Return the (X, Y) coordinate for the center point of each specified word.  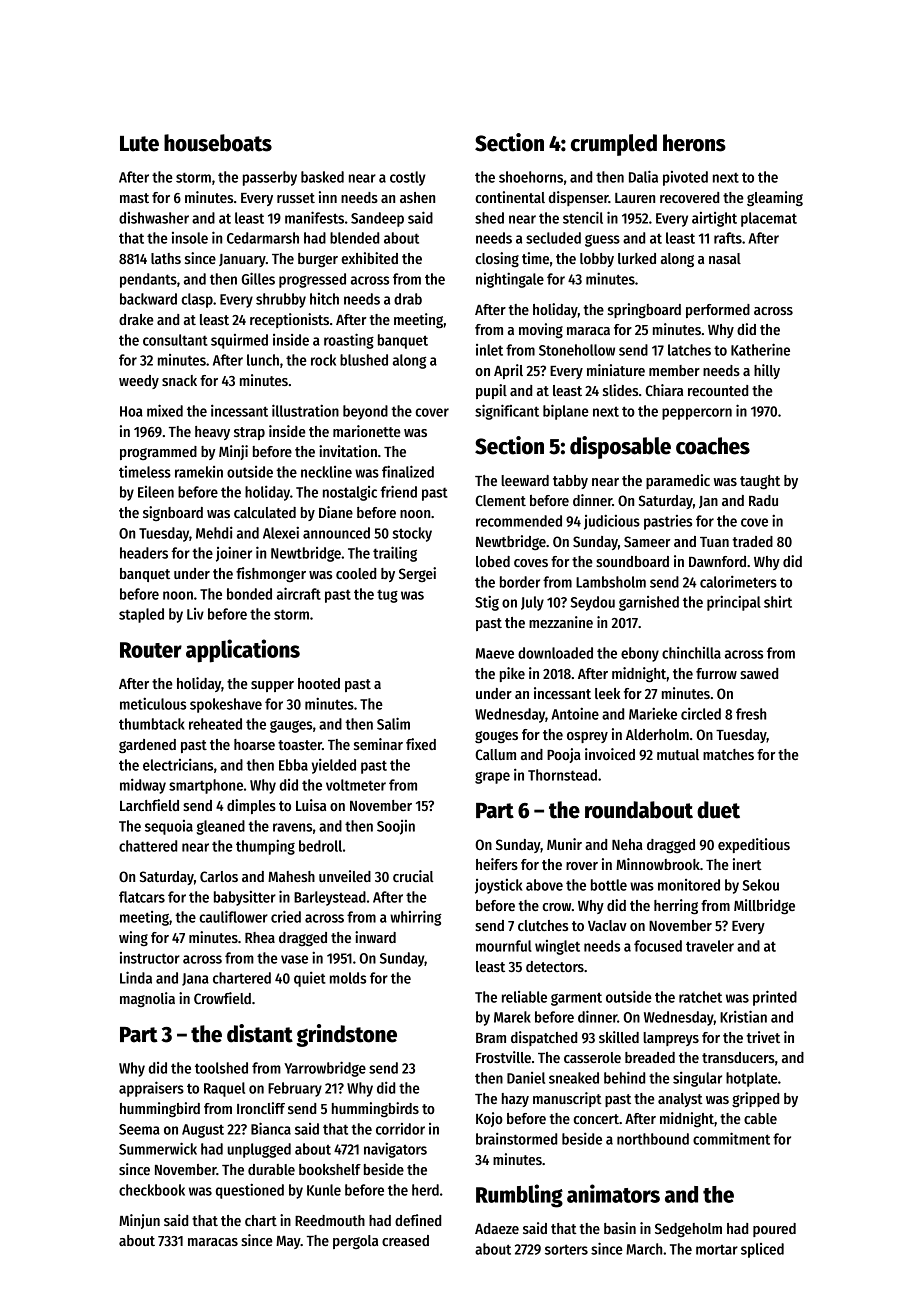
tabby (570, 482)
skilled (619, 1037)
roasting (349, 341)
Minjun (139, 1221)
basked (322, 177)
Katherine (760, 349)
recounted (718, 390)
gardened (147, 746)
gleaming (775, 199)
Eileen (156, 492)
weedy (139, 382)
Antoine (575, 713)
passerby (270, 178)
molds (348, 978)
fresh (751, 714)
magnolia (147, 999)
